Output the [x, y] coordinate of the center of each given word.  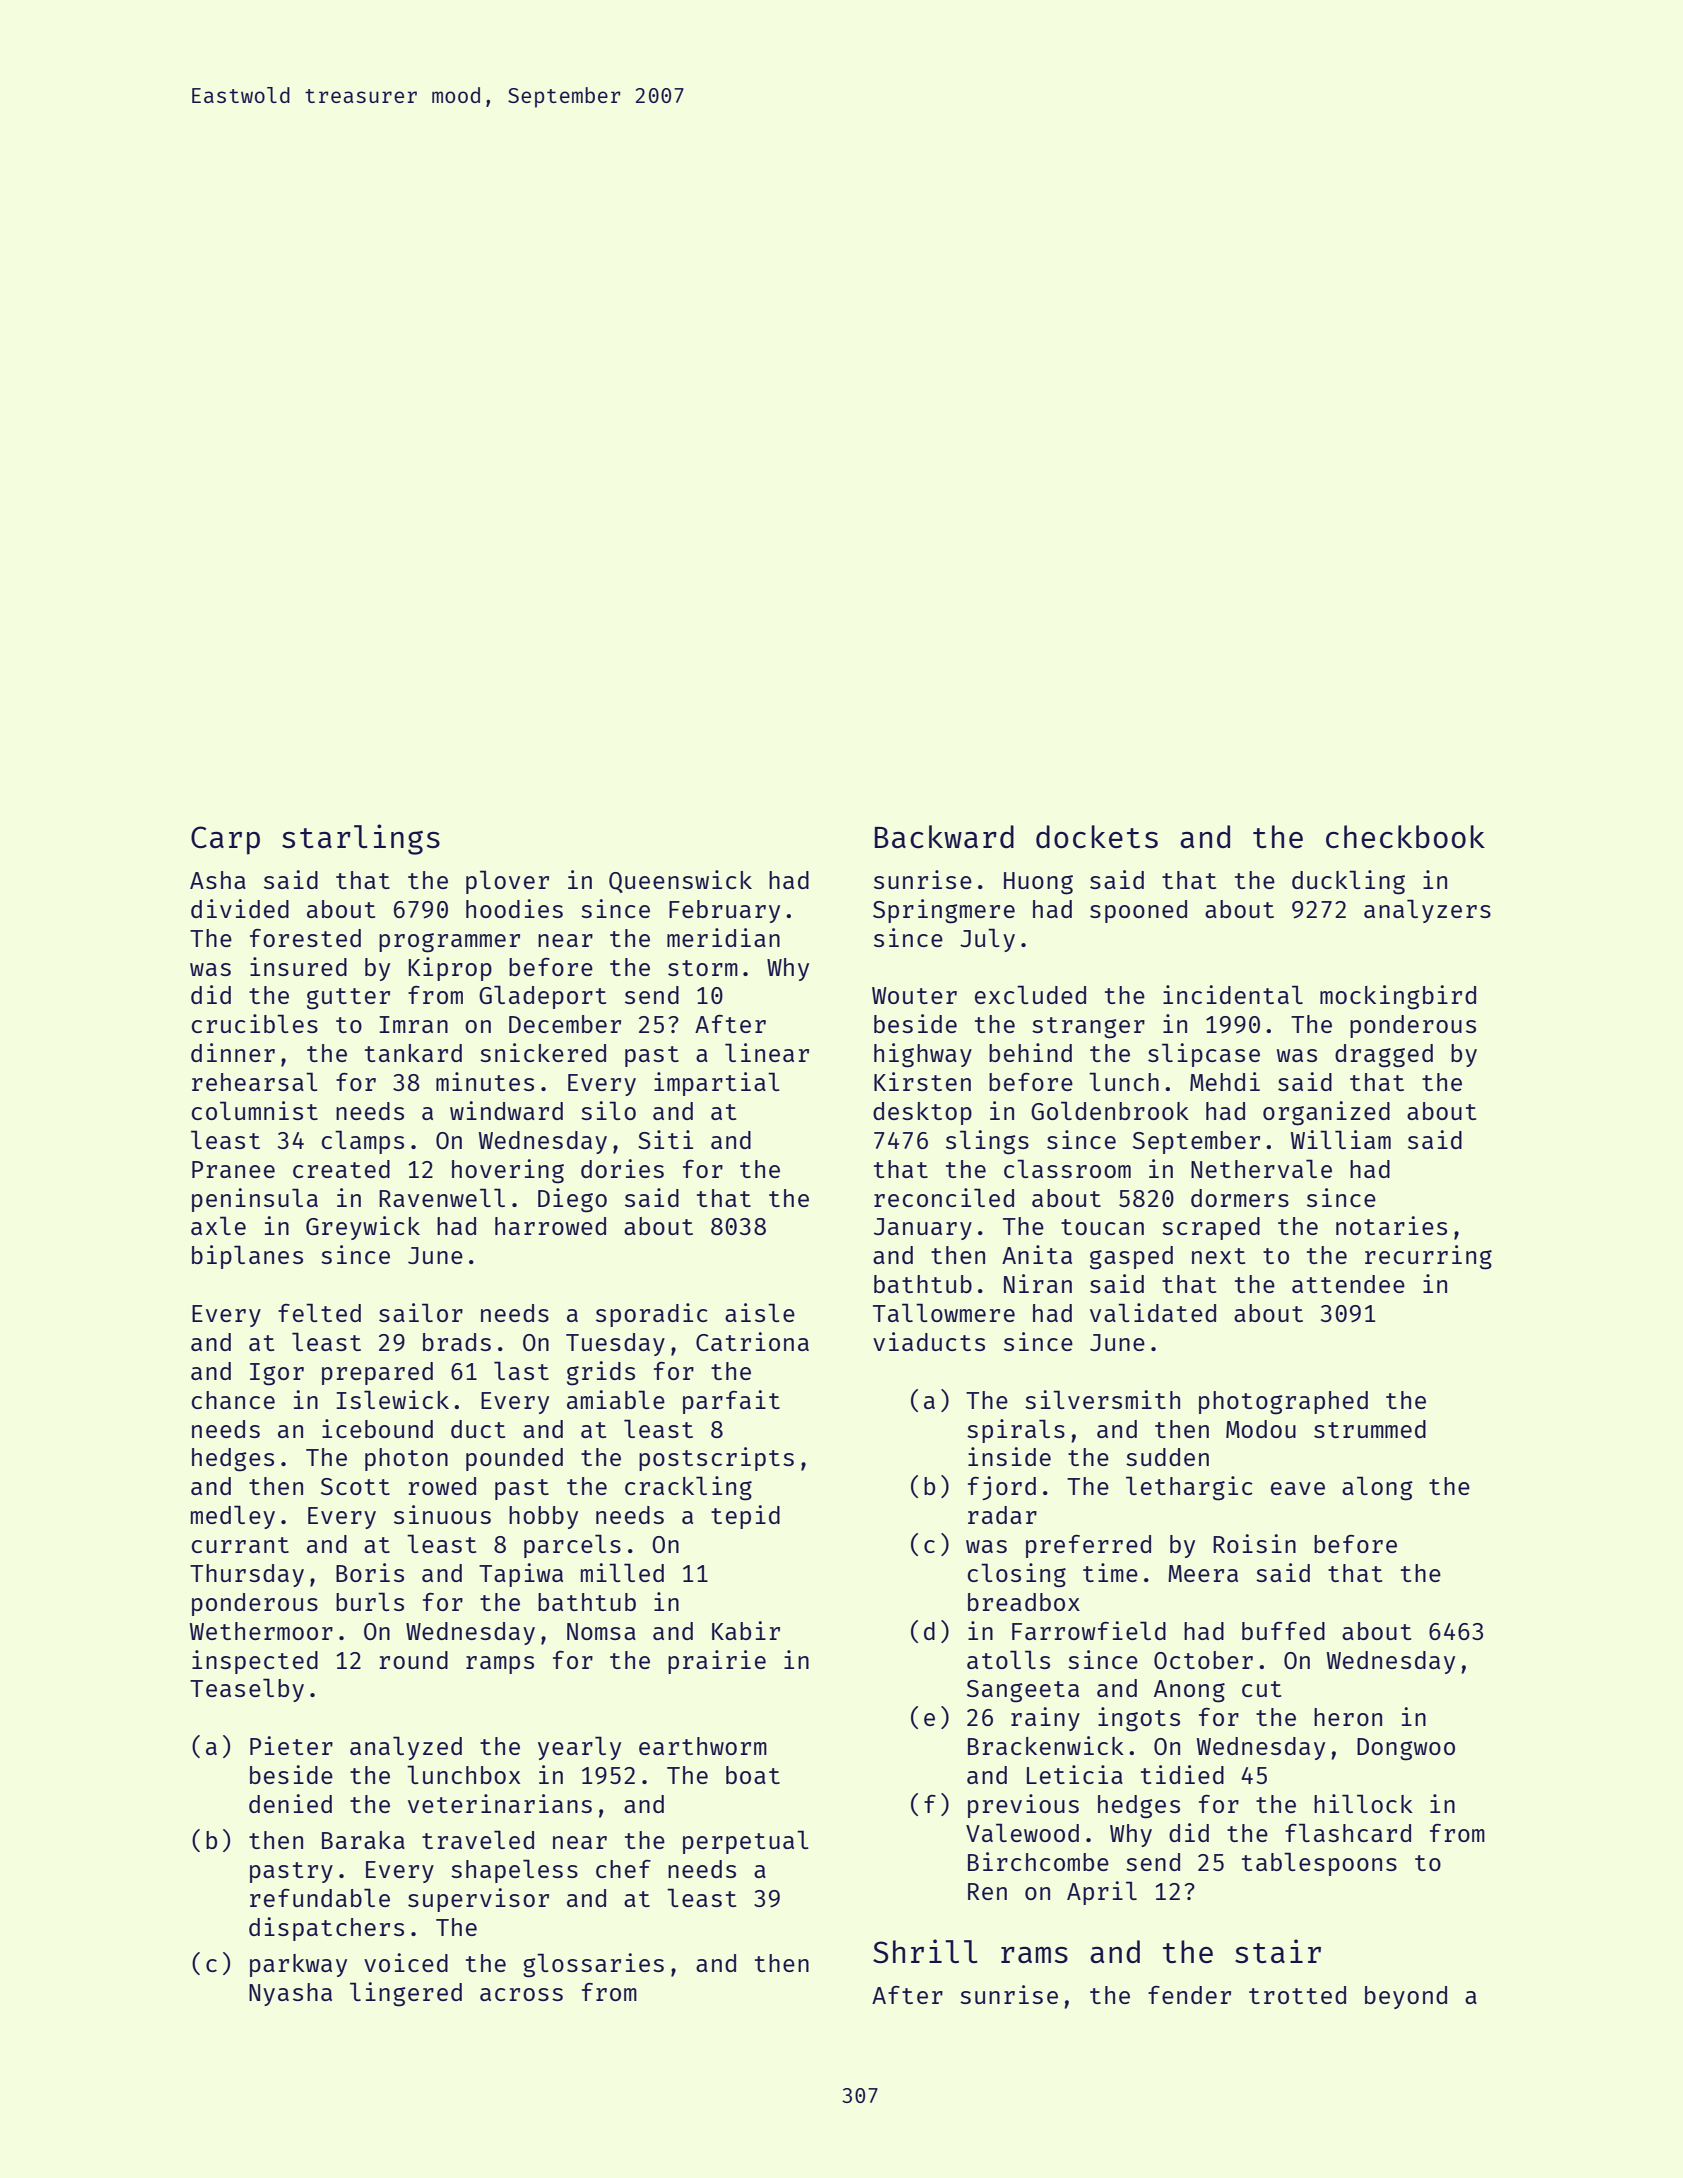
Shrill [925, 1951]
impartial [717, 1084]
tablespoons [1319, 1864]
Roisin [1254, 1543]
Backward [944, 836]
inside [1009, 1456]
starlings [361, 839]
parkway [298, 1965]
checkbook [1405, 837]
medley [233, 1517]
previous [1023, 1806]
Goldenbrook [1110, 1110]
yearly [579, 1748]
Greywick [363, 1228]
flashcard [1348, 1832]
